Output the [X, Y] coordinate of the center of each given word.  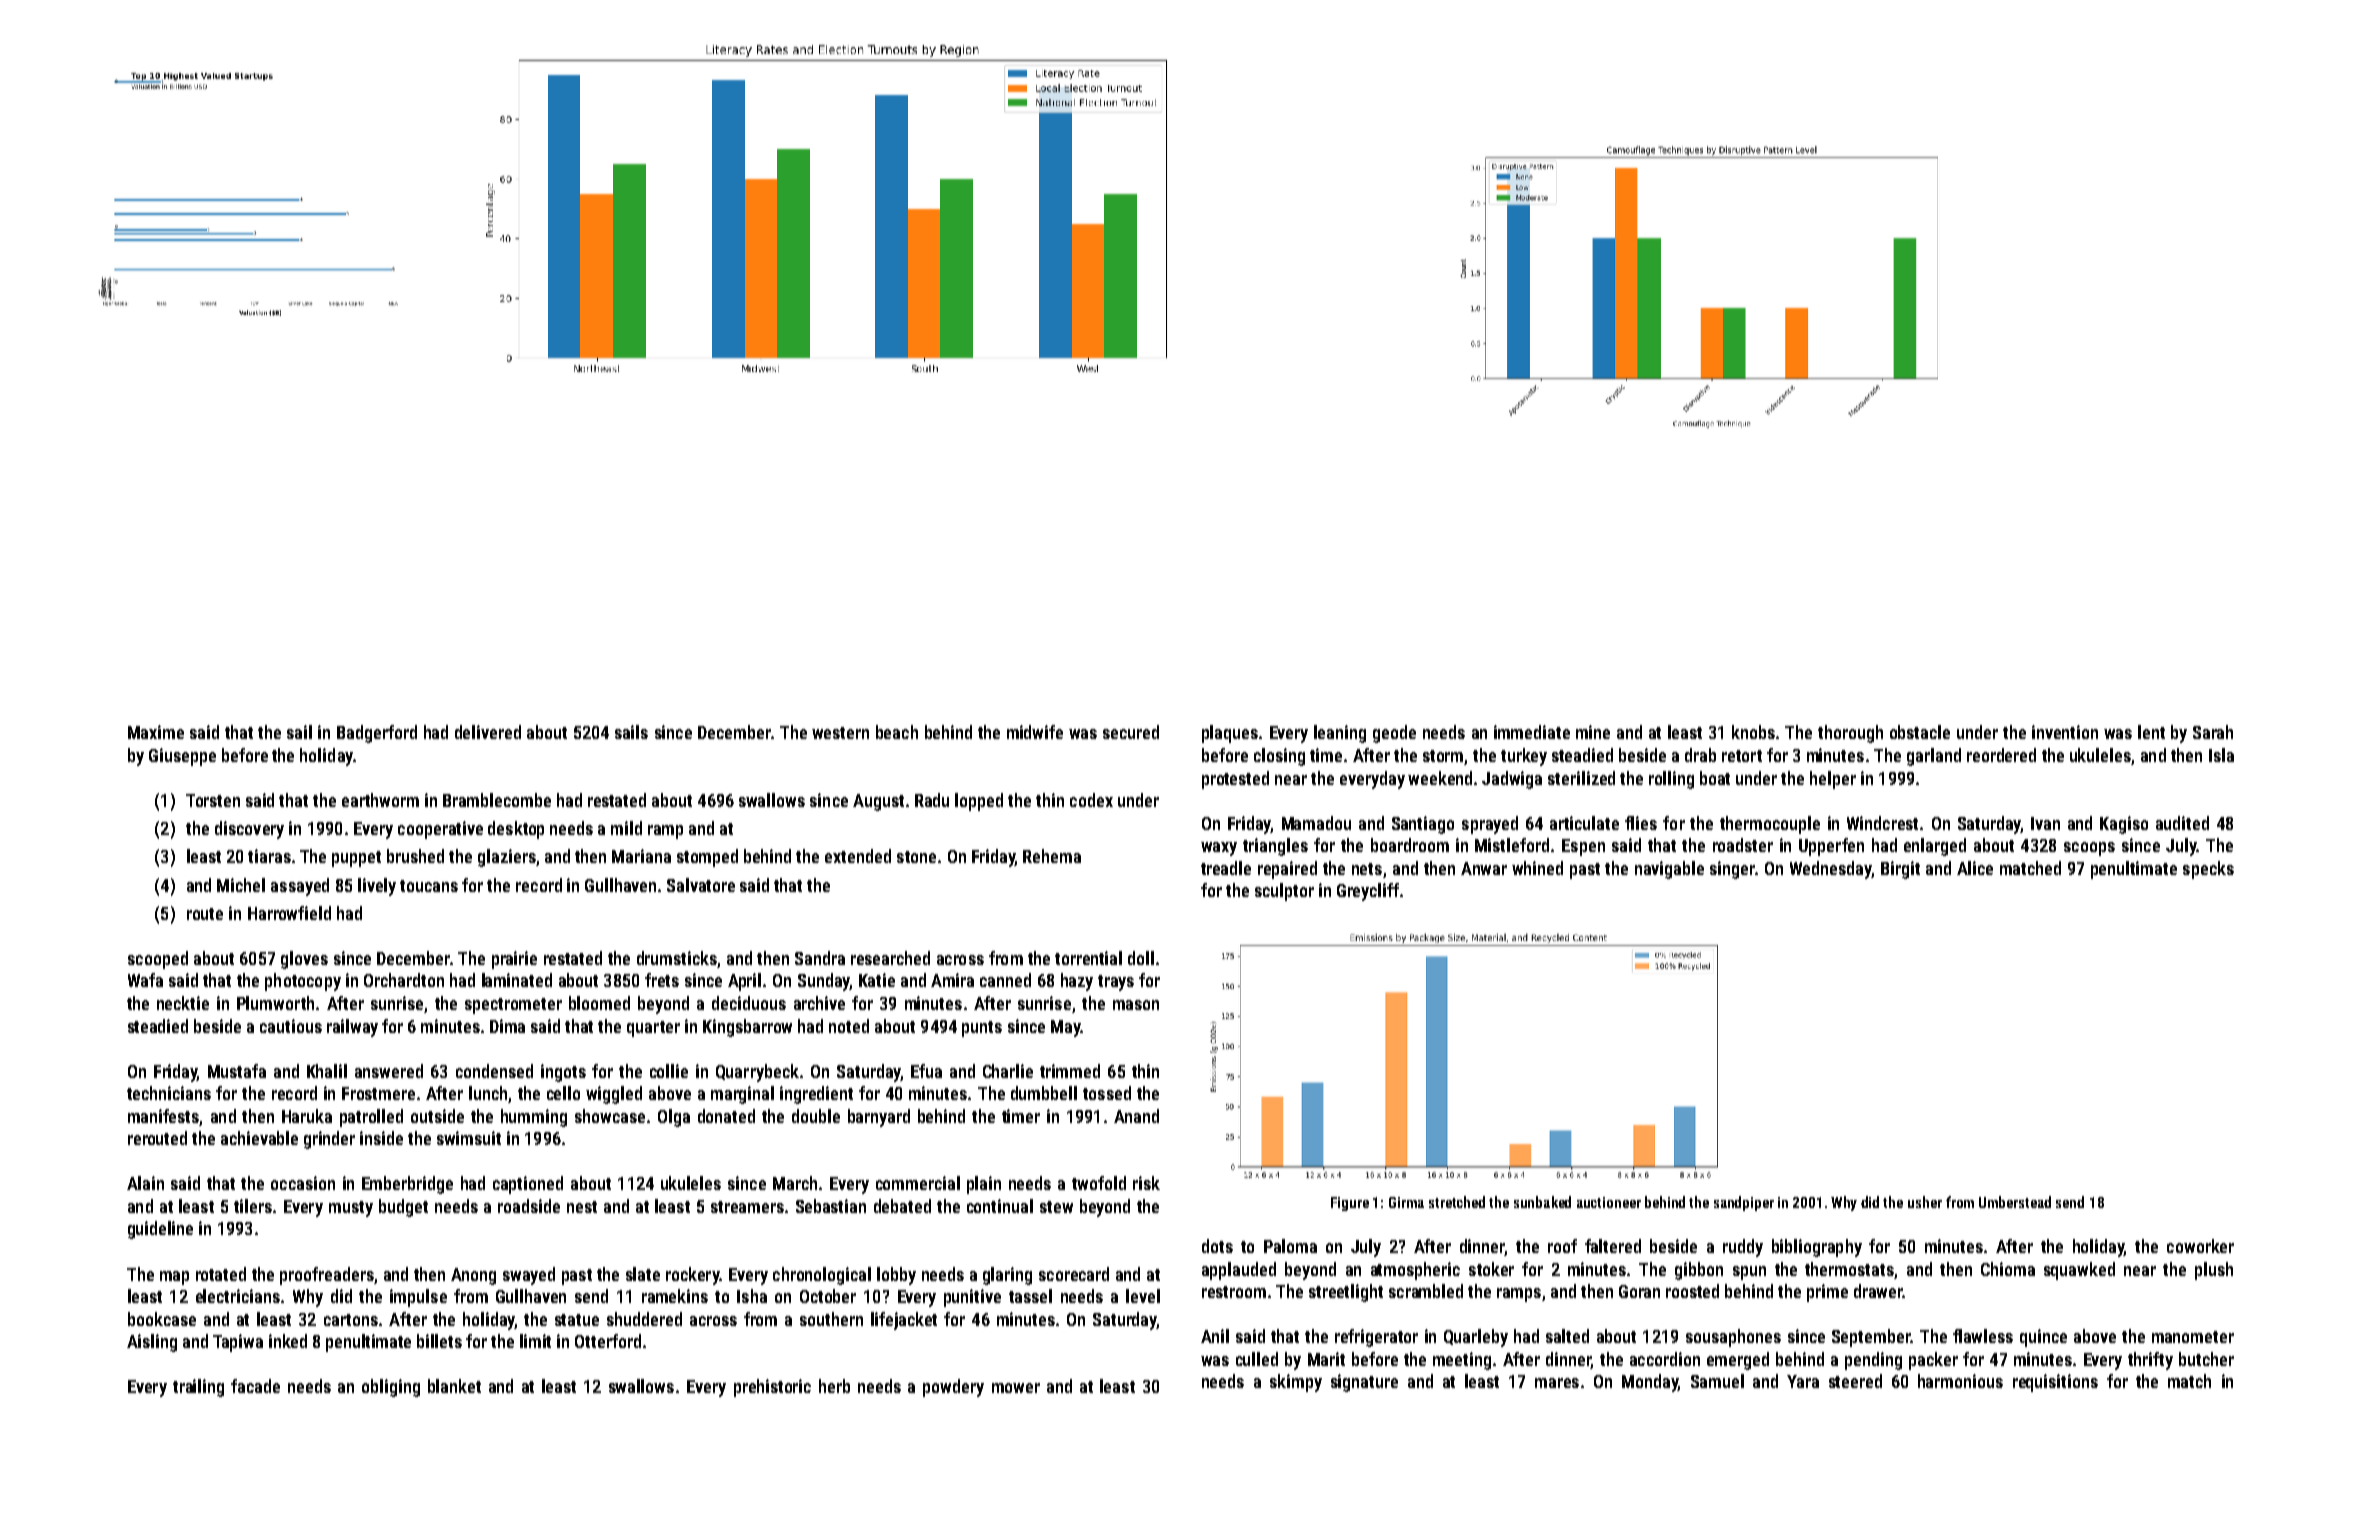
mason [1136, 1005]
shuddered [644, 1319]
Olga [674, 1118]
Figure [1350, 1204]
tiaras [269, 856]
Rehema [1052, 856]
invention [2065, 732]
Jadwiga [1512, 780]
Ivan [2045, 823]
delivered [488, 732]
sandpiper [1744, 1203]
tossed [1107, 1093]
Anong [473, 1276]
